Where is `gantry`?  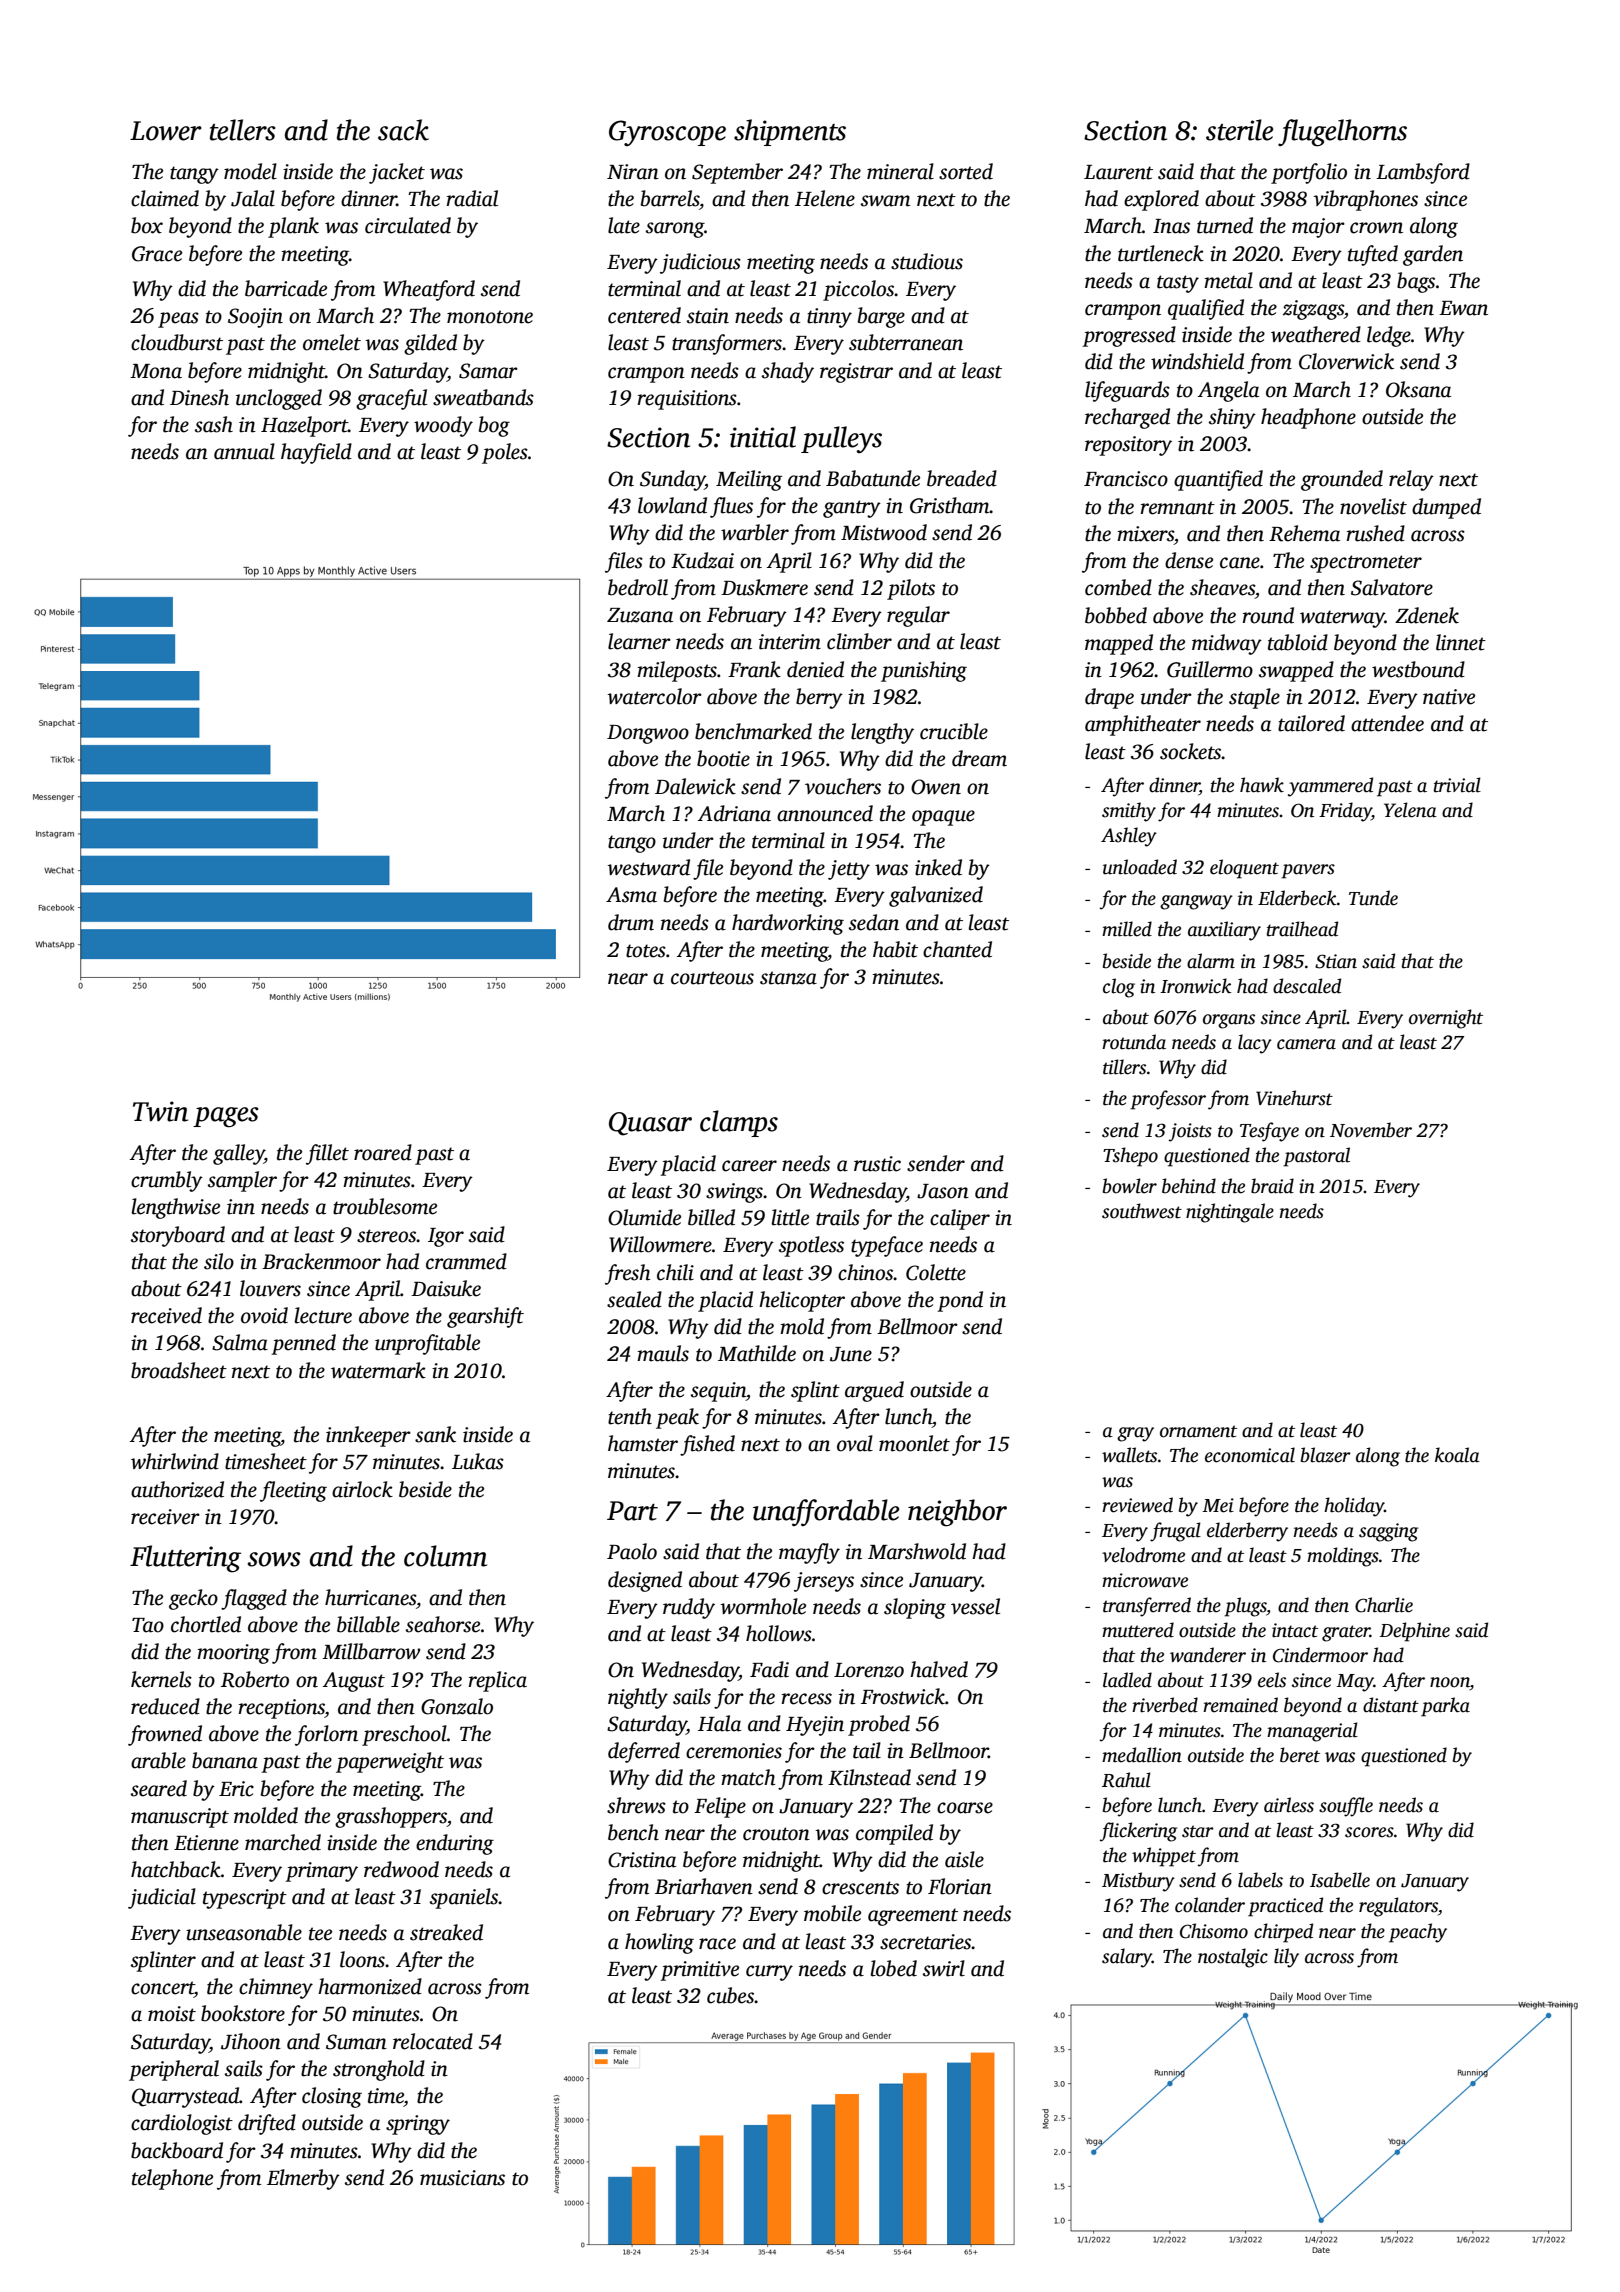 gantry is located at coordinates (852, 509).
